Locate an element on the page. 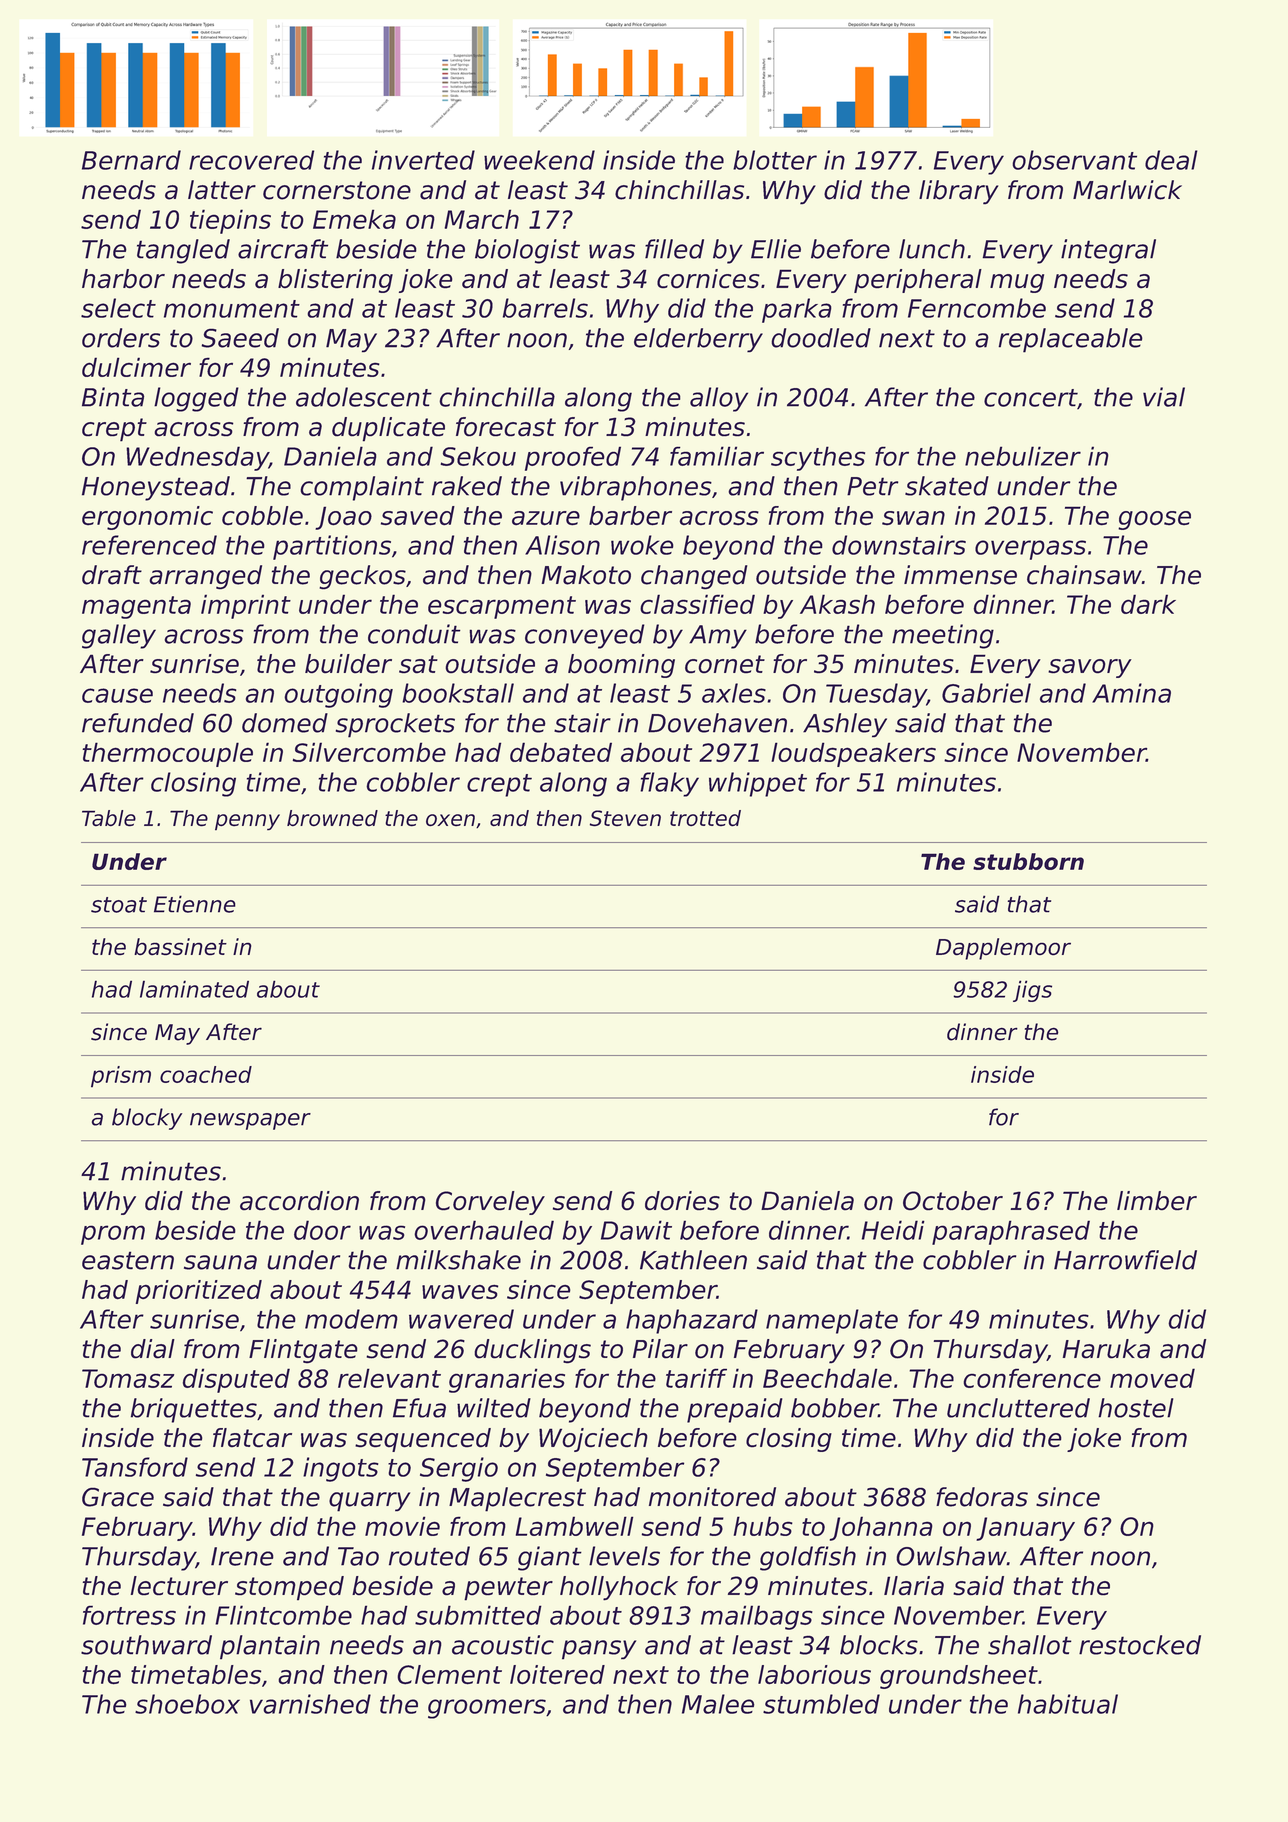 The image size is (1288, 1822). paraphrased is located at coordinates (1011, 1232).
